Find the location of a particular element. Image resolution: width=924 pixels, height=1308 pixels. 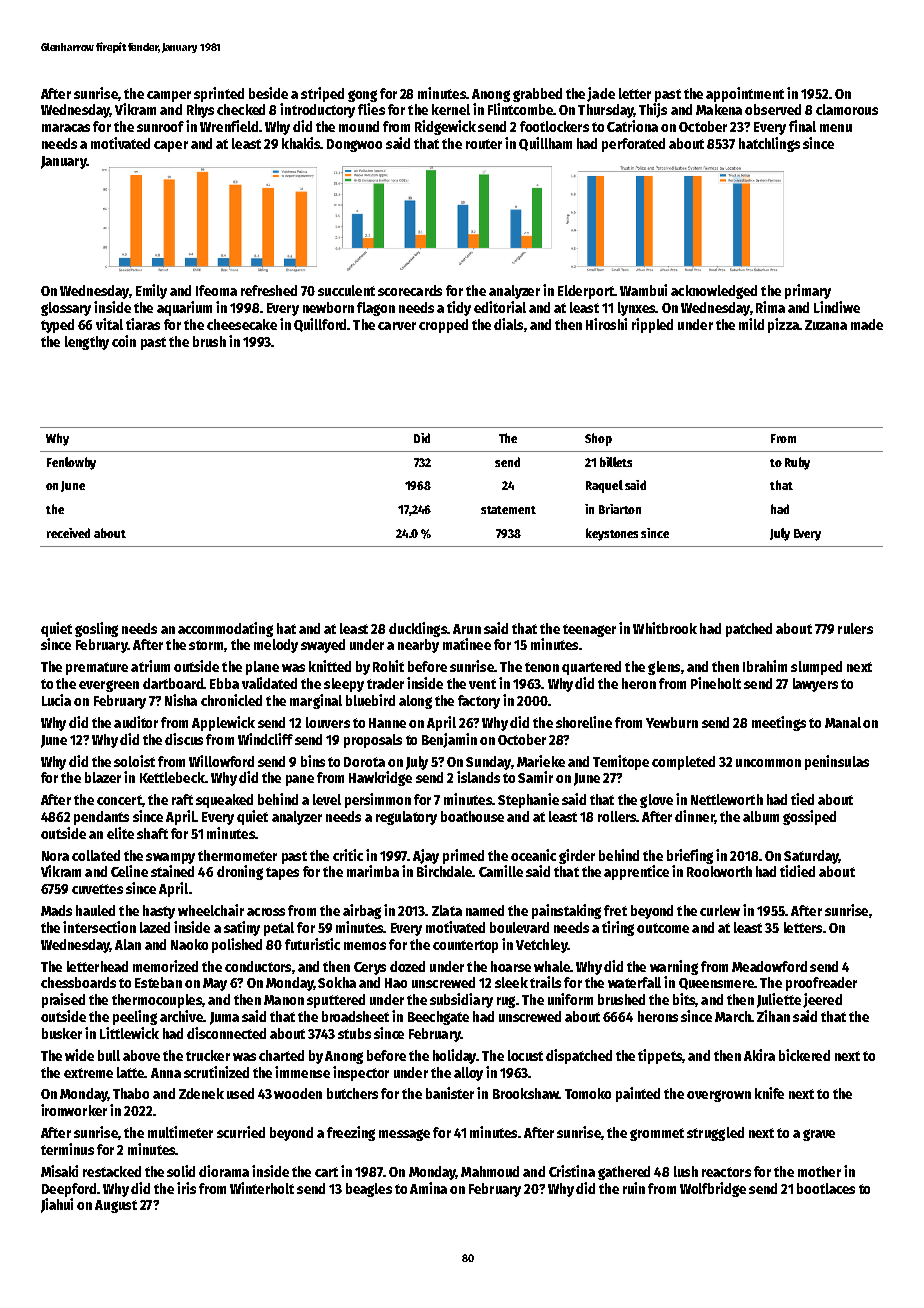

Ajay is located at coordinates (426, 856).
